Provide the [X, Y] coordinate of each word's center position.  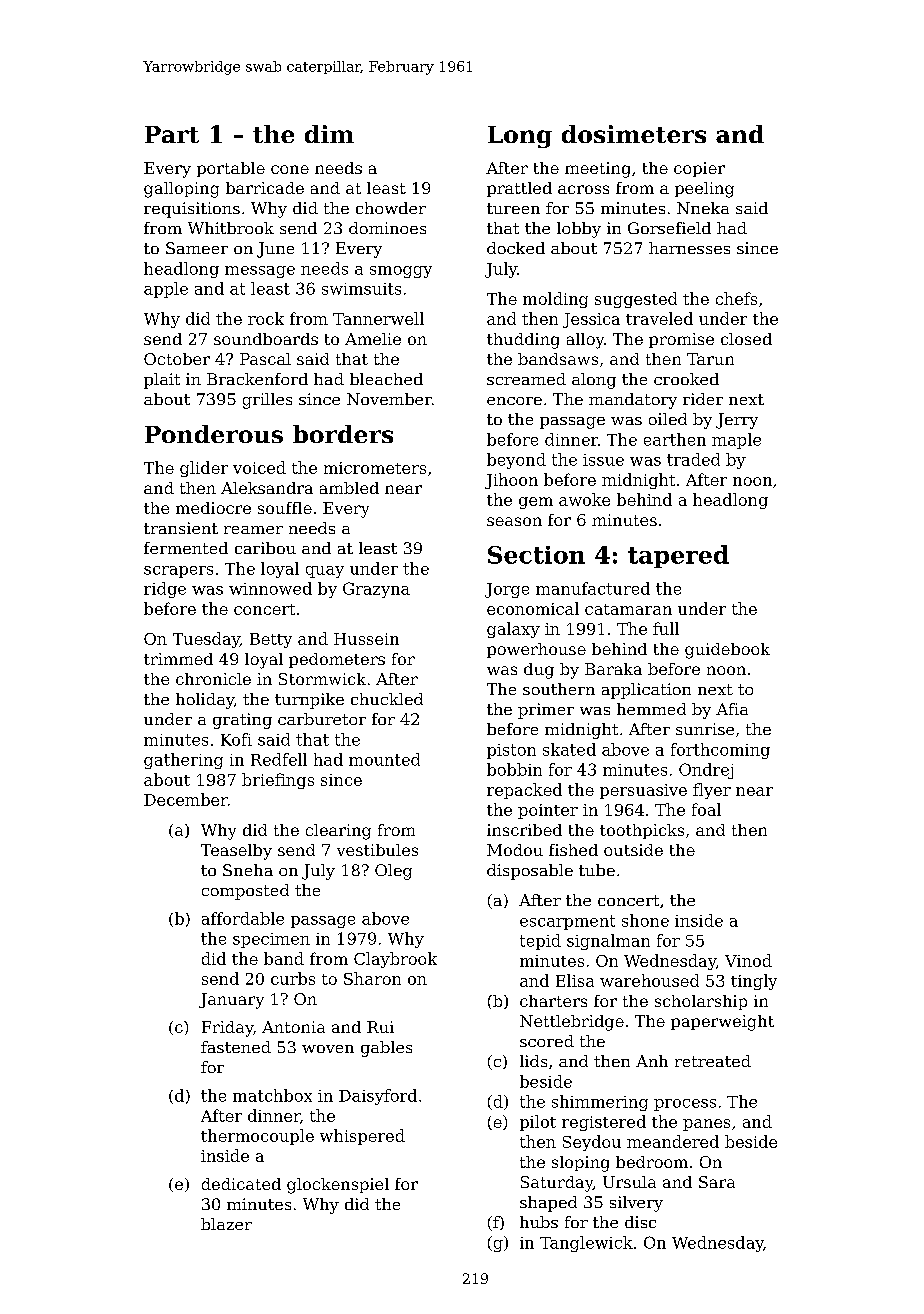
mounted [384, 759]
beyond [516, 461]
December [186, 799]
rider [703, 399]
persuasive [643, 791]
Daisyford [378, 1097]
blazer [226, 1224]
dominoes [387, 228]
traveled [659, 318]
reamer [253, 530]
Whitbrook [231, 228]
